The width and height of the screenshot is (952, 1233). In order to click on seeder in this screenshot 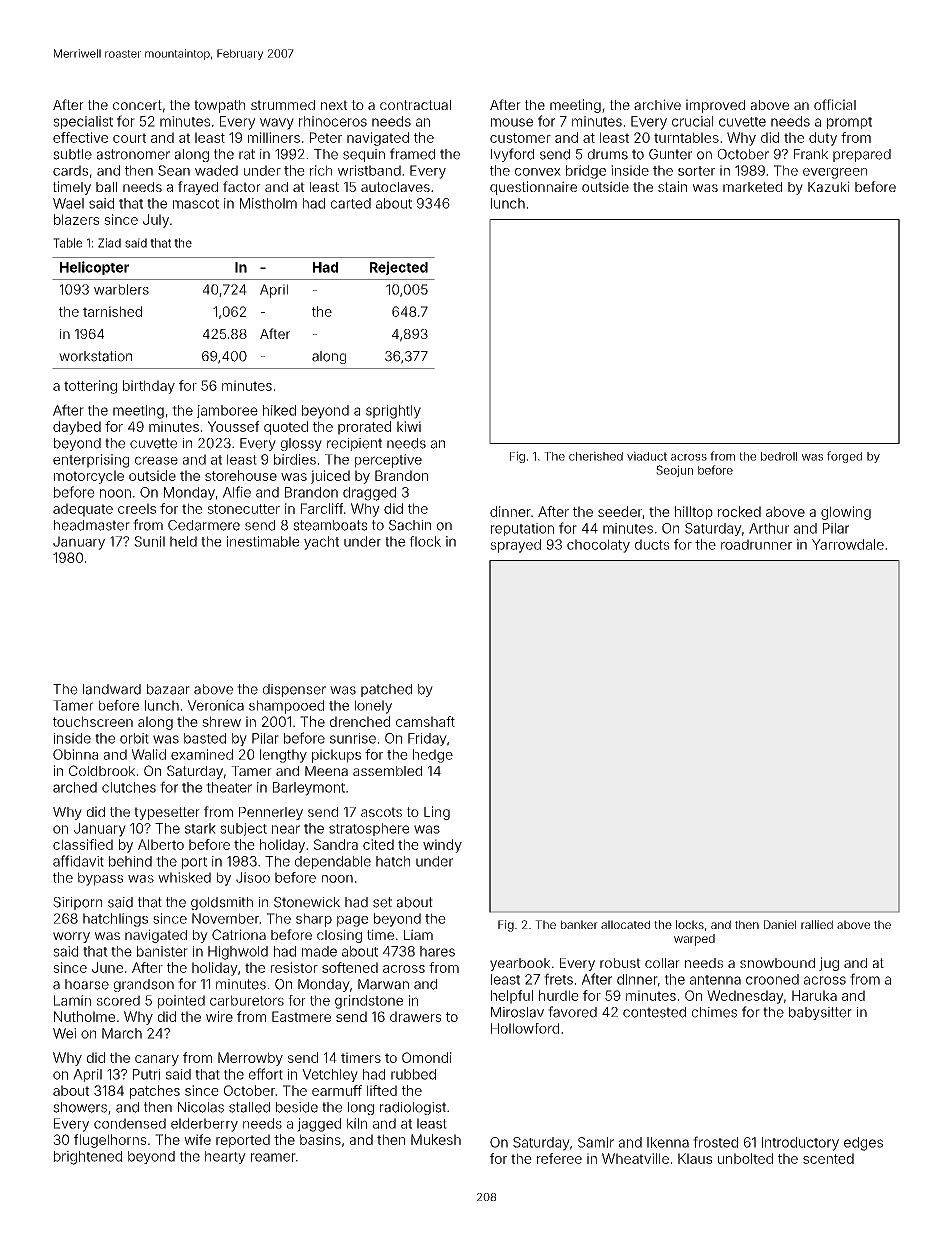, I will do `click(620, 511)`.
